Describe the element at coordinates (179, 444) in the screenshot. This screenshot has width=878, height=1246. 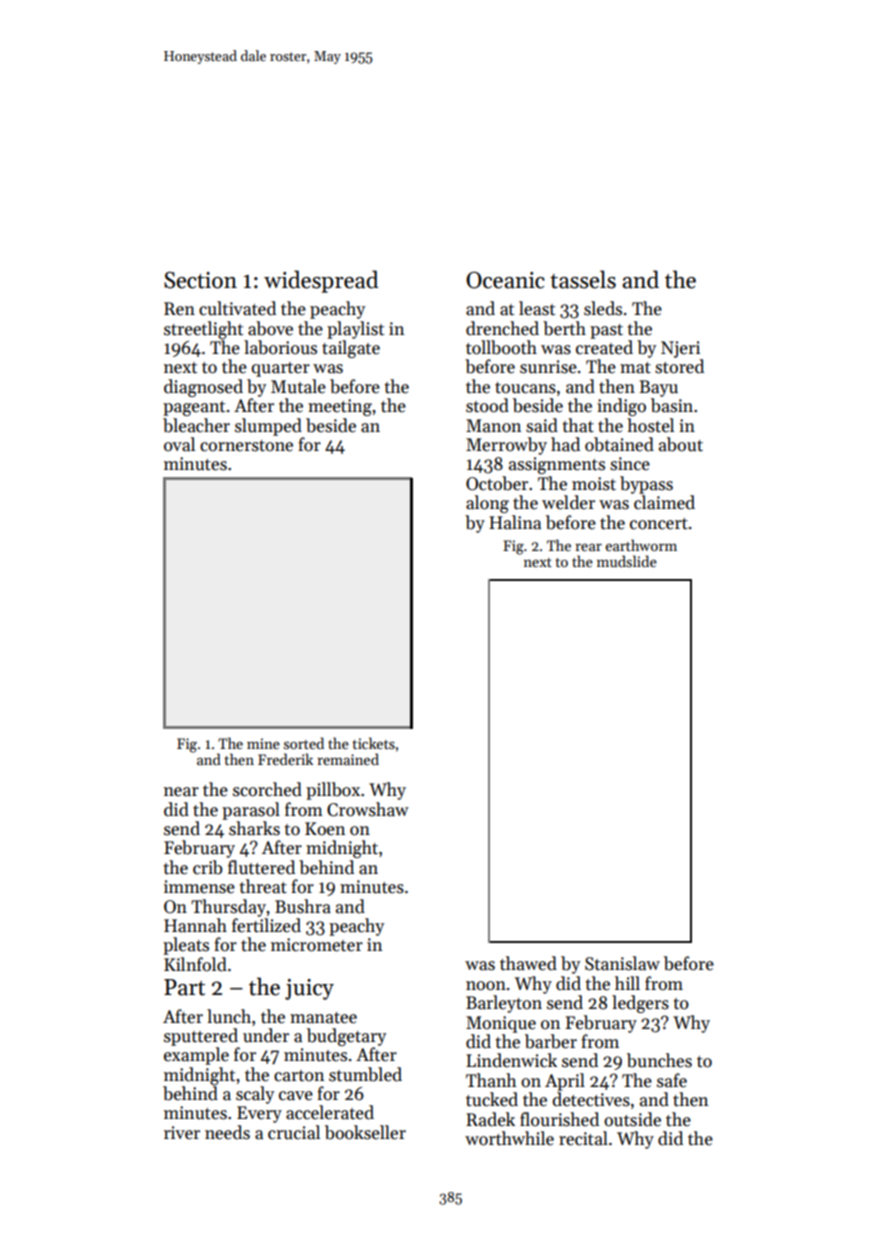
I see `oval` at that location.
